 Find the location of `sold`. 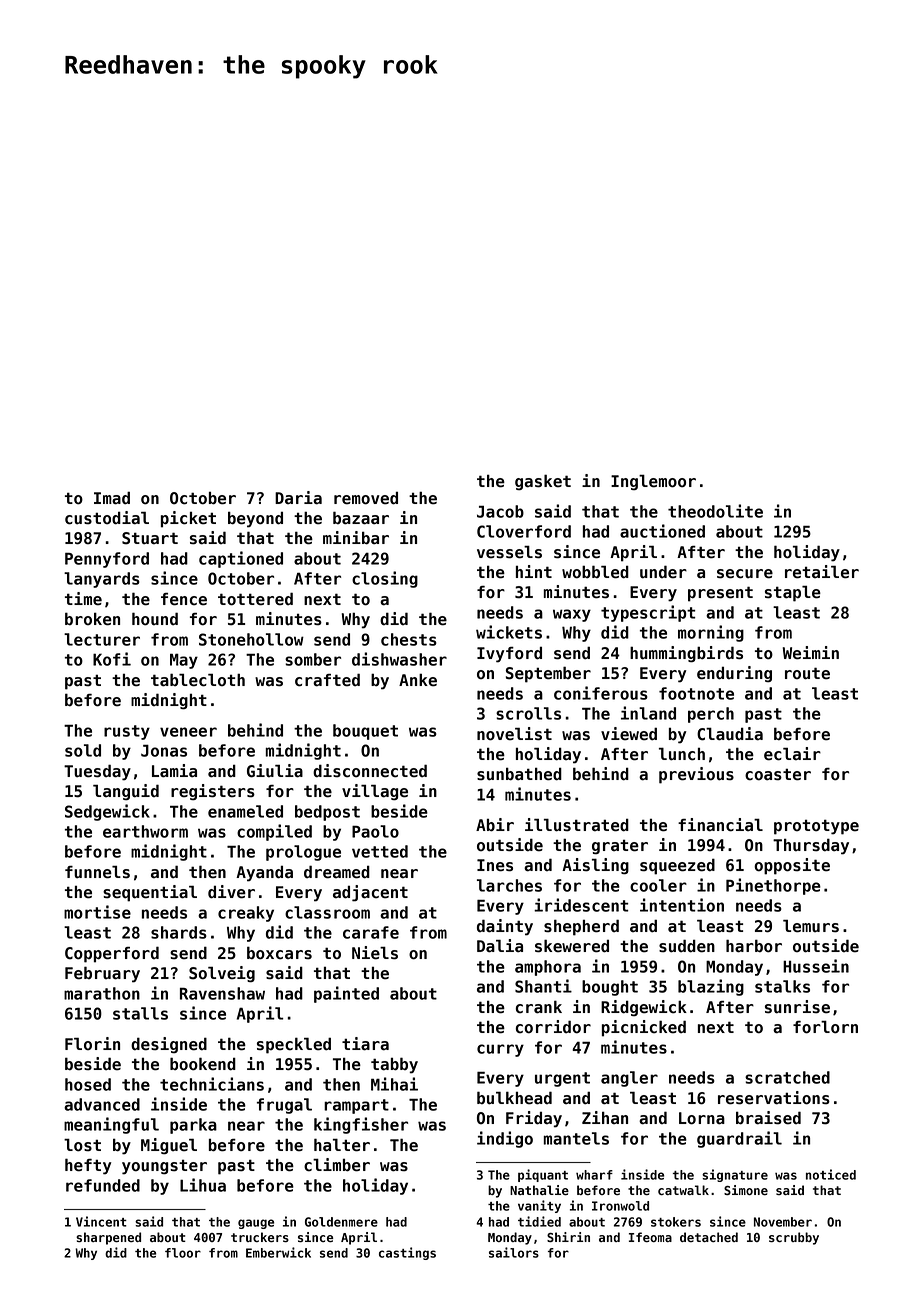

sold is located at coordinates (83, 750).
